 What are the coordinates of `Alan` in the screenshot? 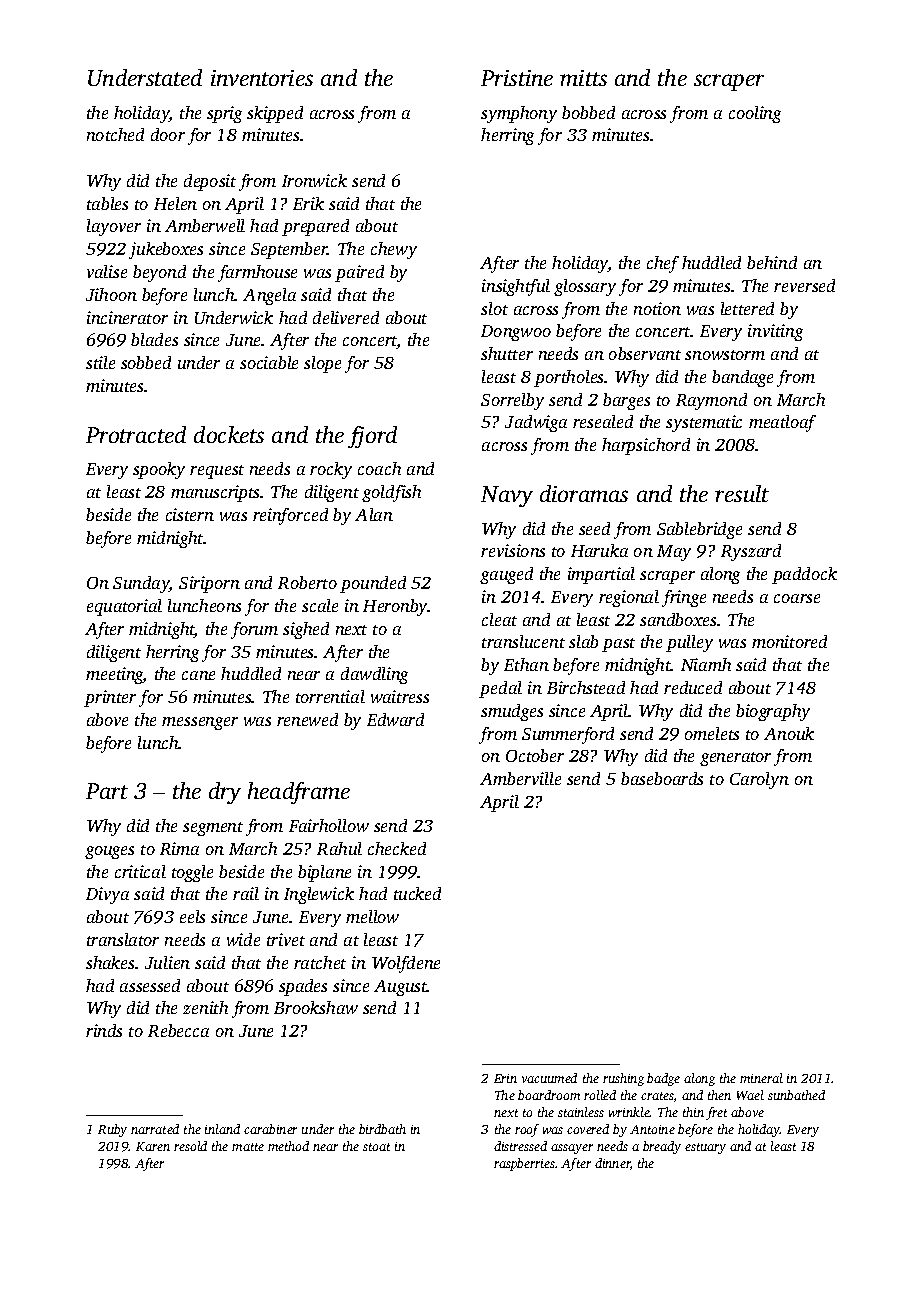 It's located at (374, 514).
